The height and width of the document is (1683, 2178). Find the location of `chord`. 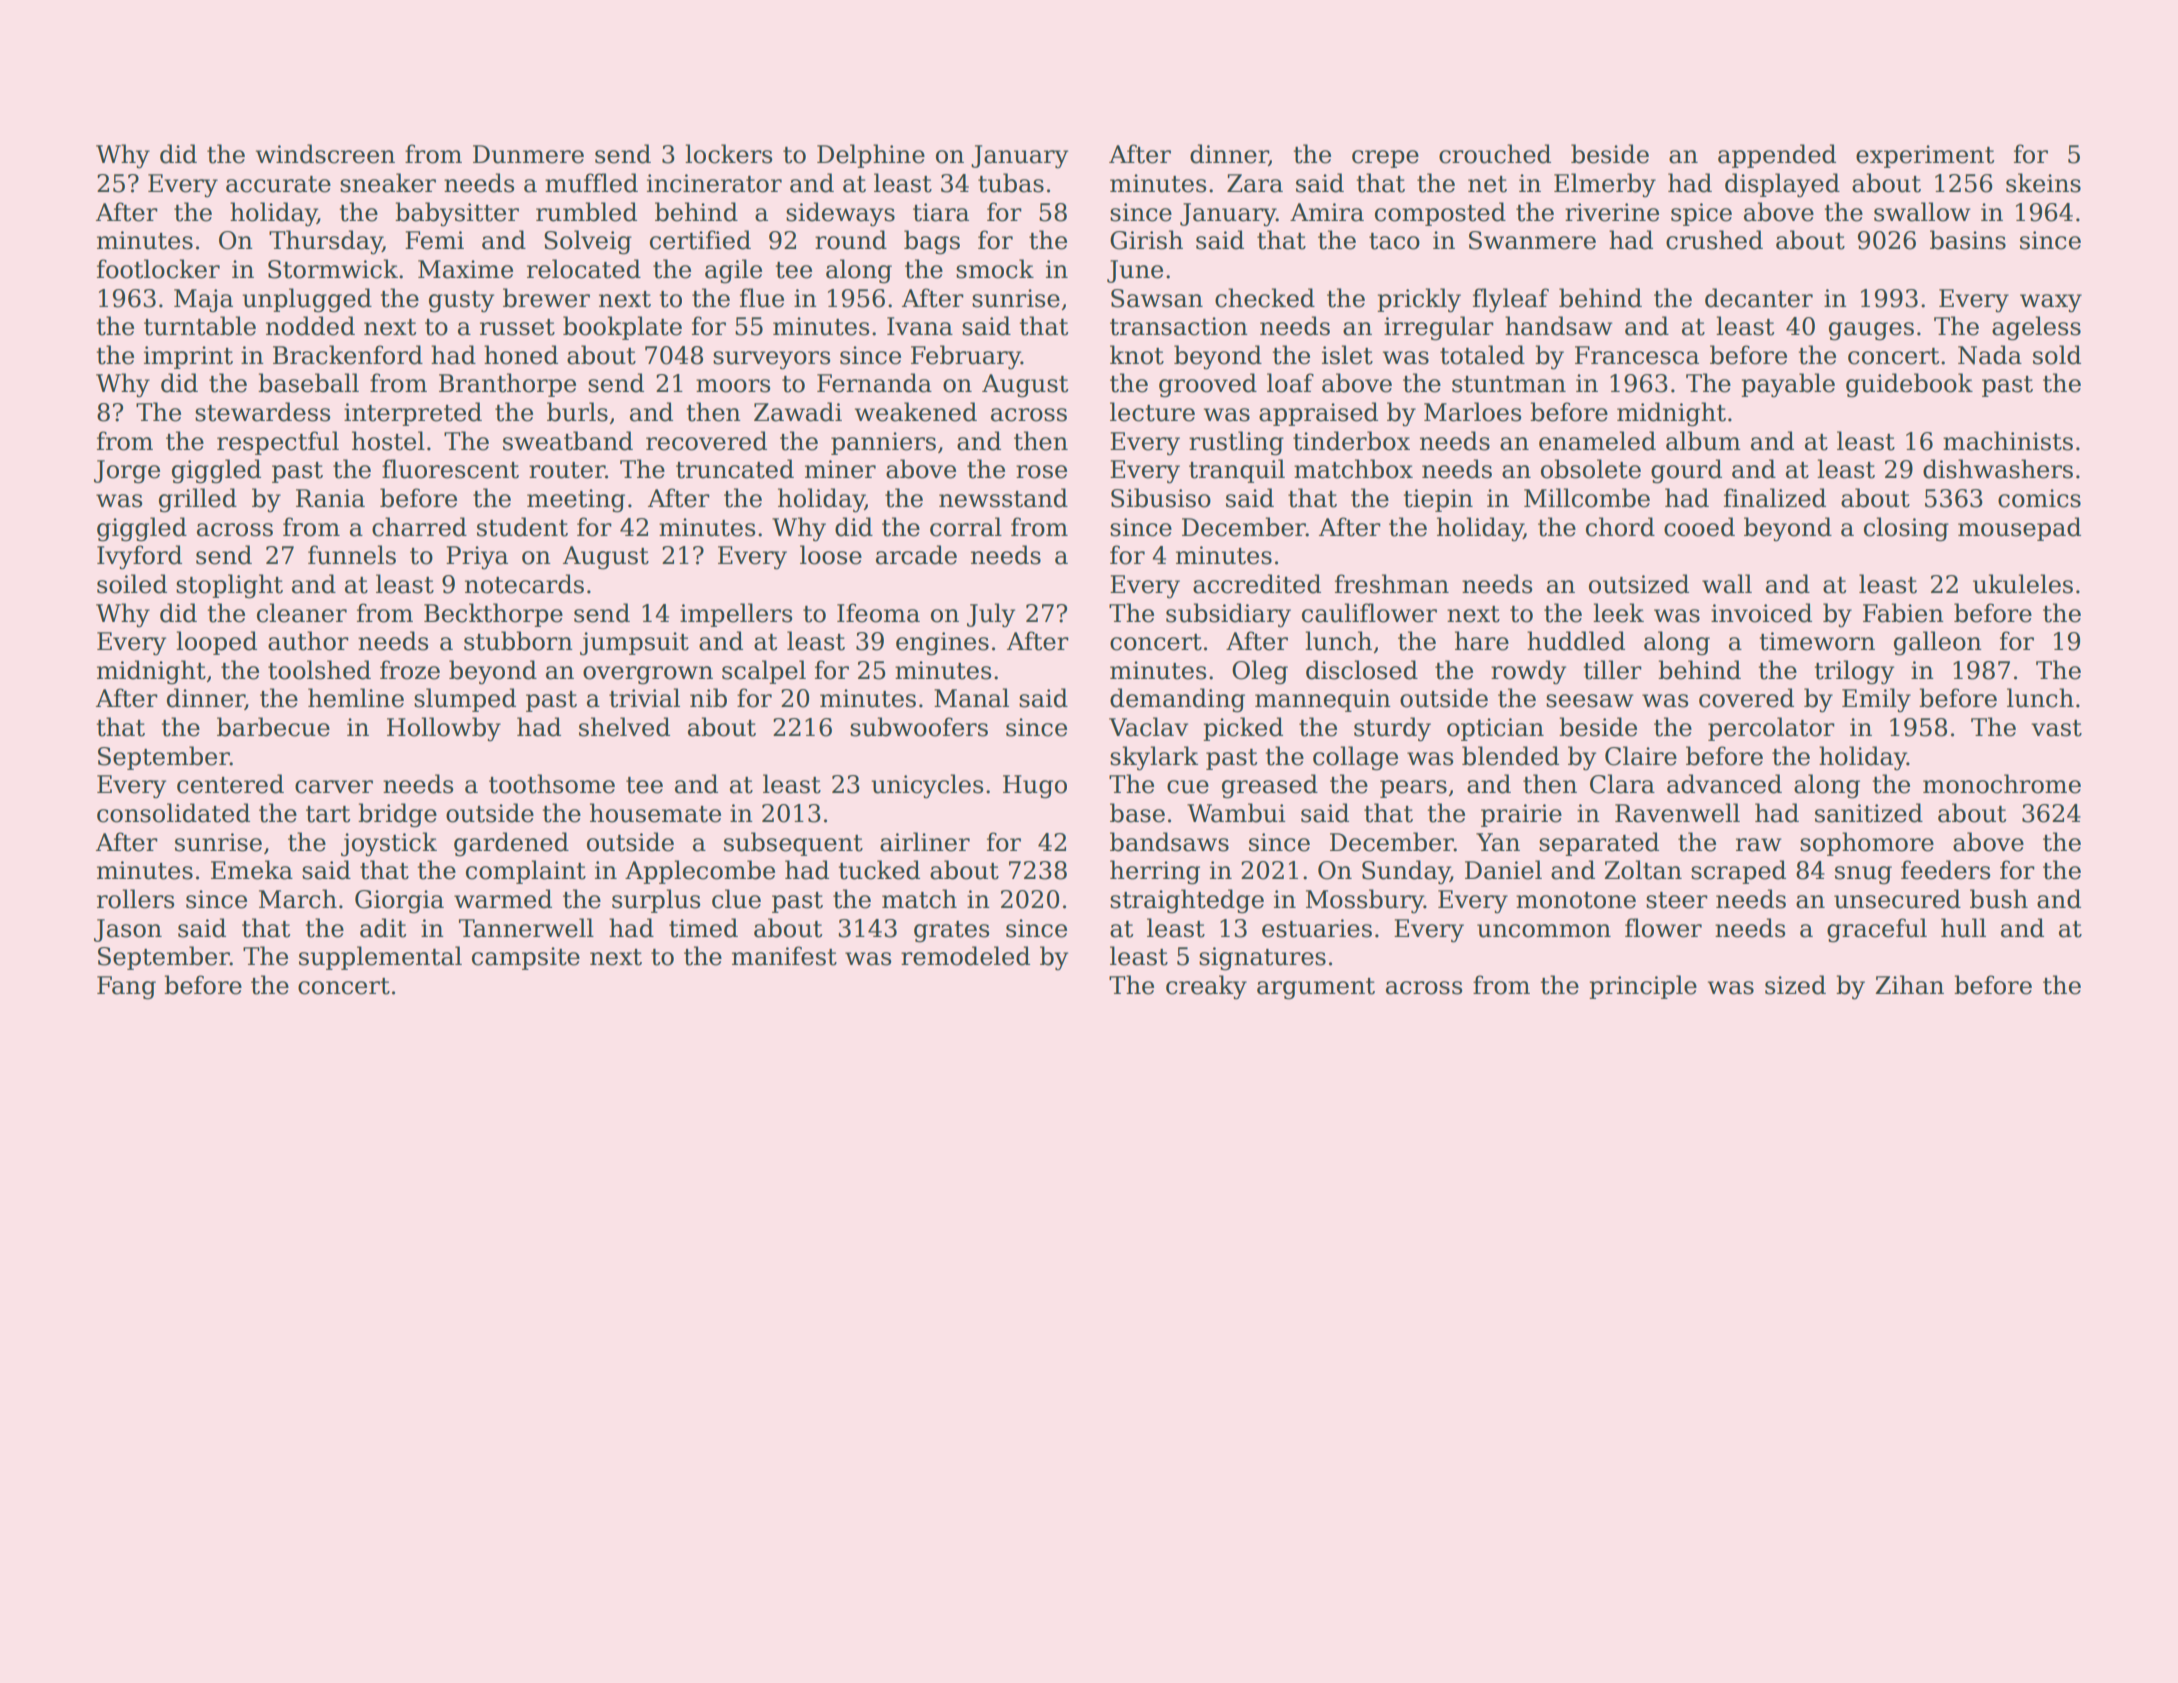

chord is located at coordinates (1620, 527).
